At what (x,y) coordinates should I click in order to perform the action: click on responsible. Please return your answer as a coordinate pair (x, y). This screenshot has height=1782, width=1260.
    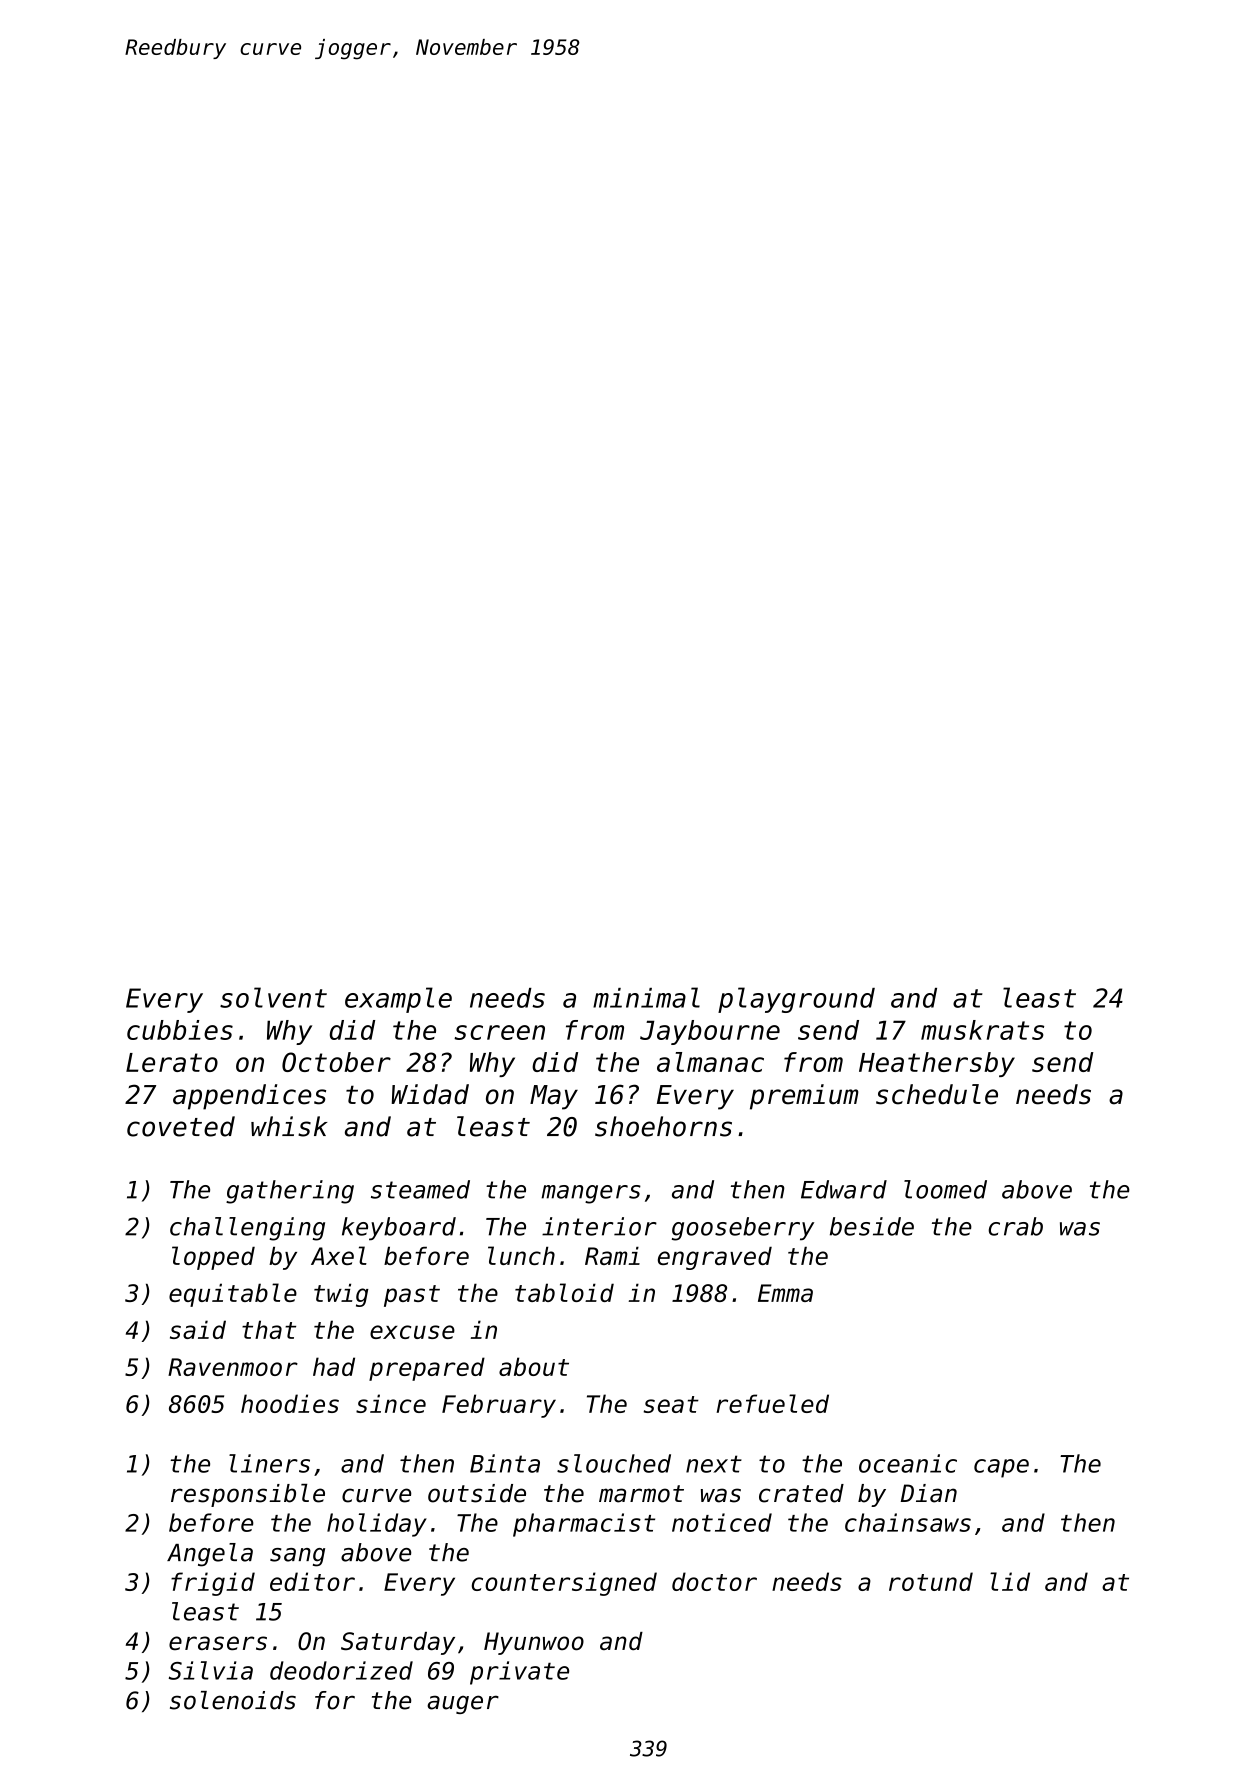
    Looking at the image, I should click on (248, 1495).
